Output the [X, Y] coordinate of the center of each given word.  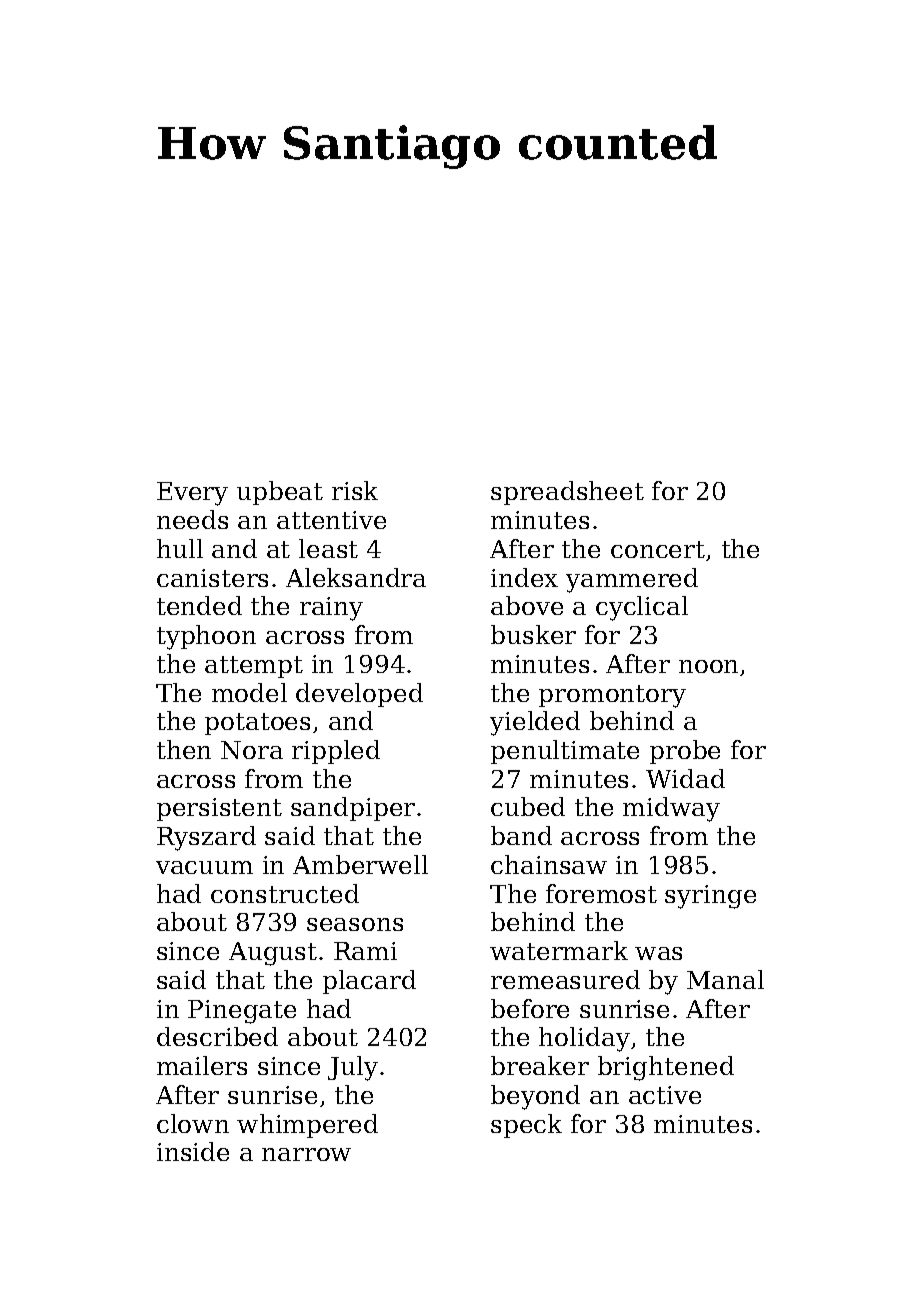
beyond [535, 1097]
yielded [535, 723]
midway [671, 809]
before [530, 1008]
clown [193, 1123]
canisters [212, 578]
